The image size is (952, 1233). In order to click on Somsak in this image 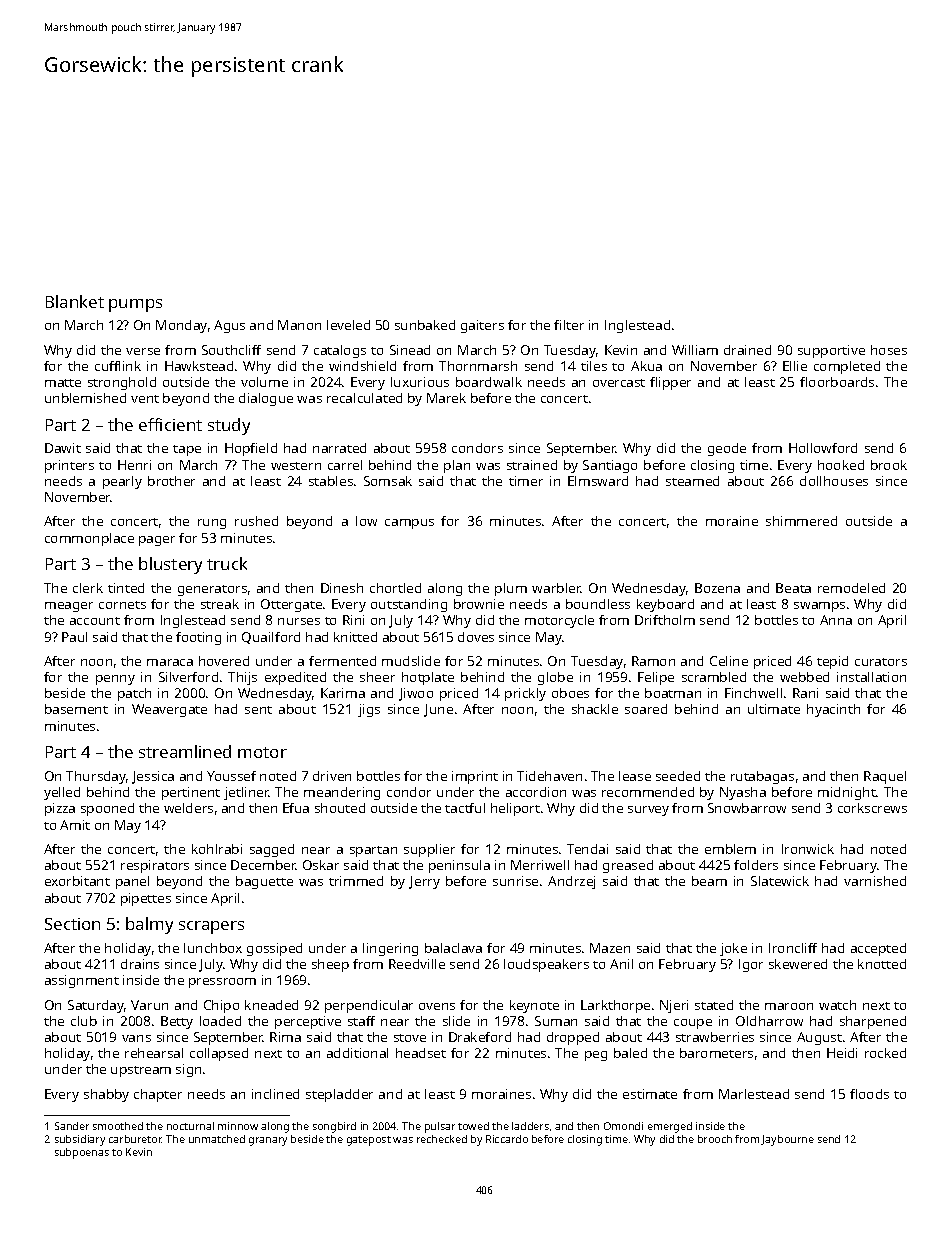, I will do `click(388, 481)`.
